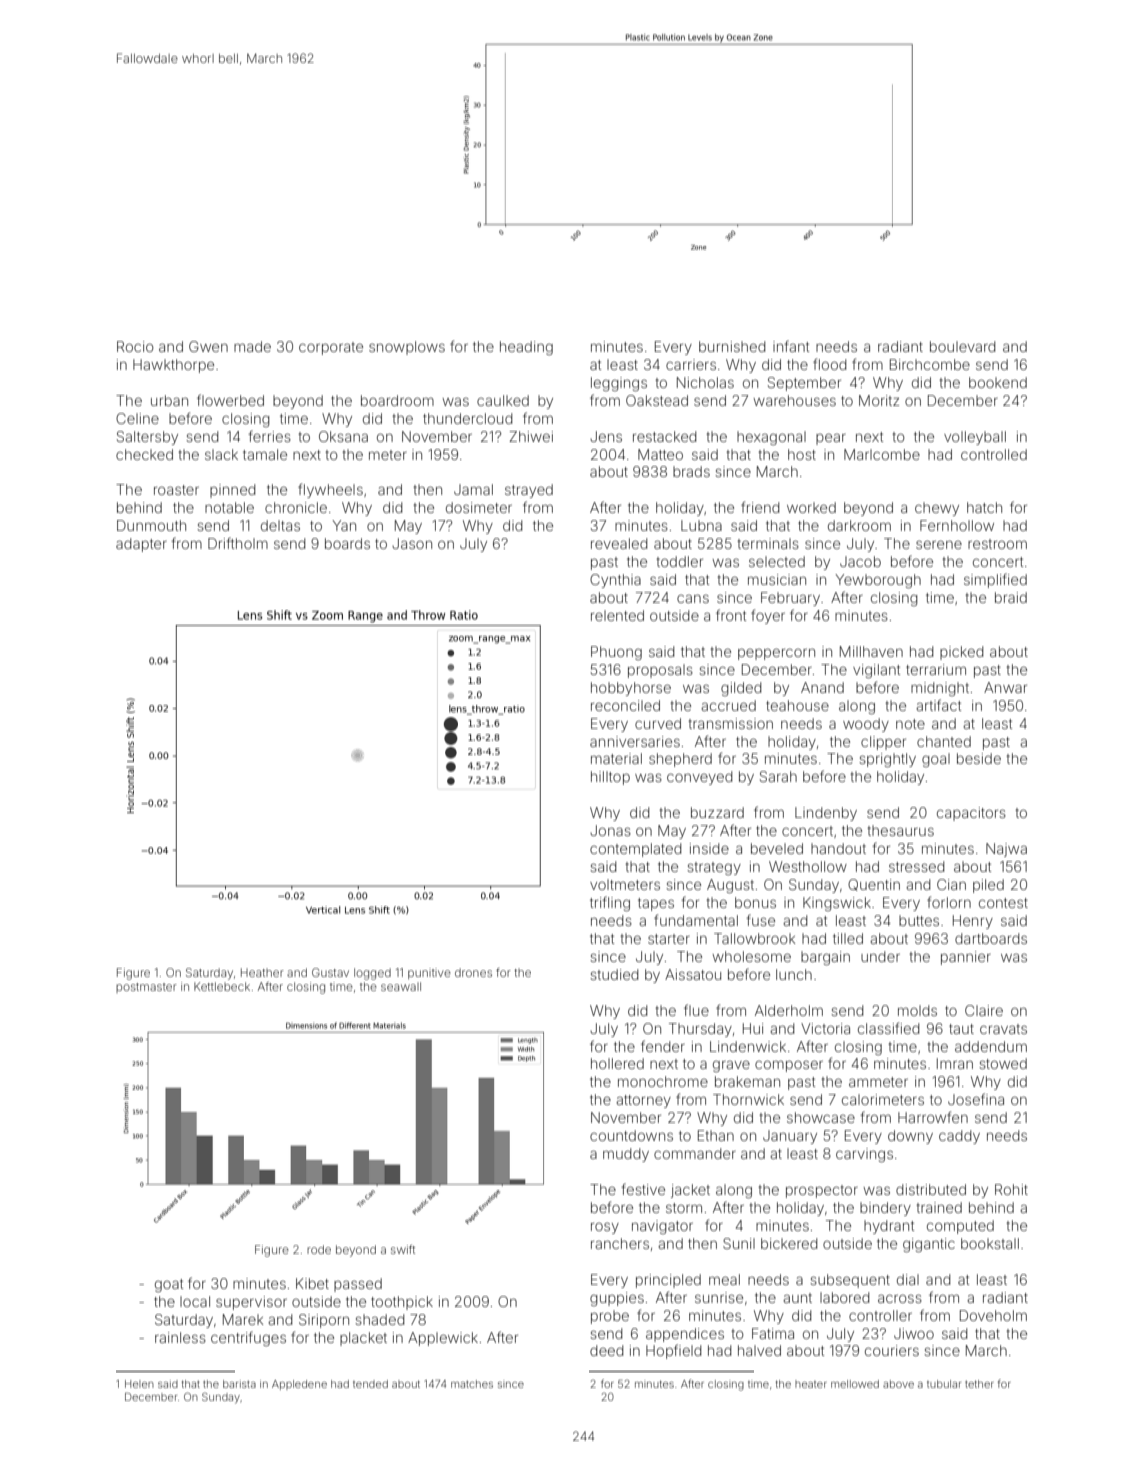 This document has height=1480, width=1144. I want to click on host, so click(802, 454).
